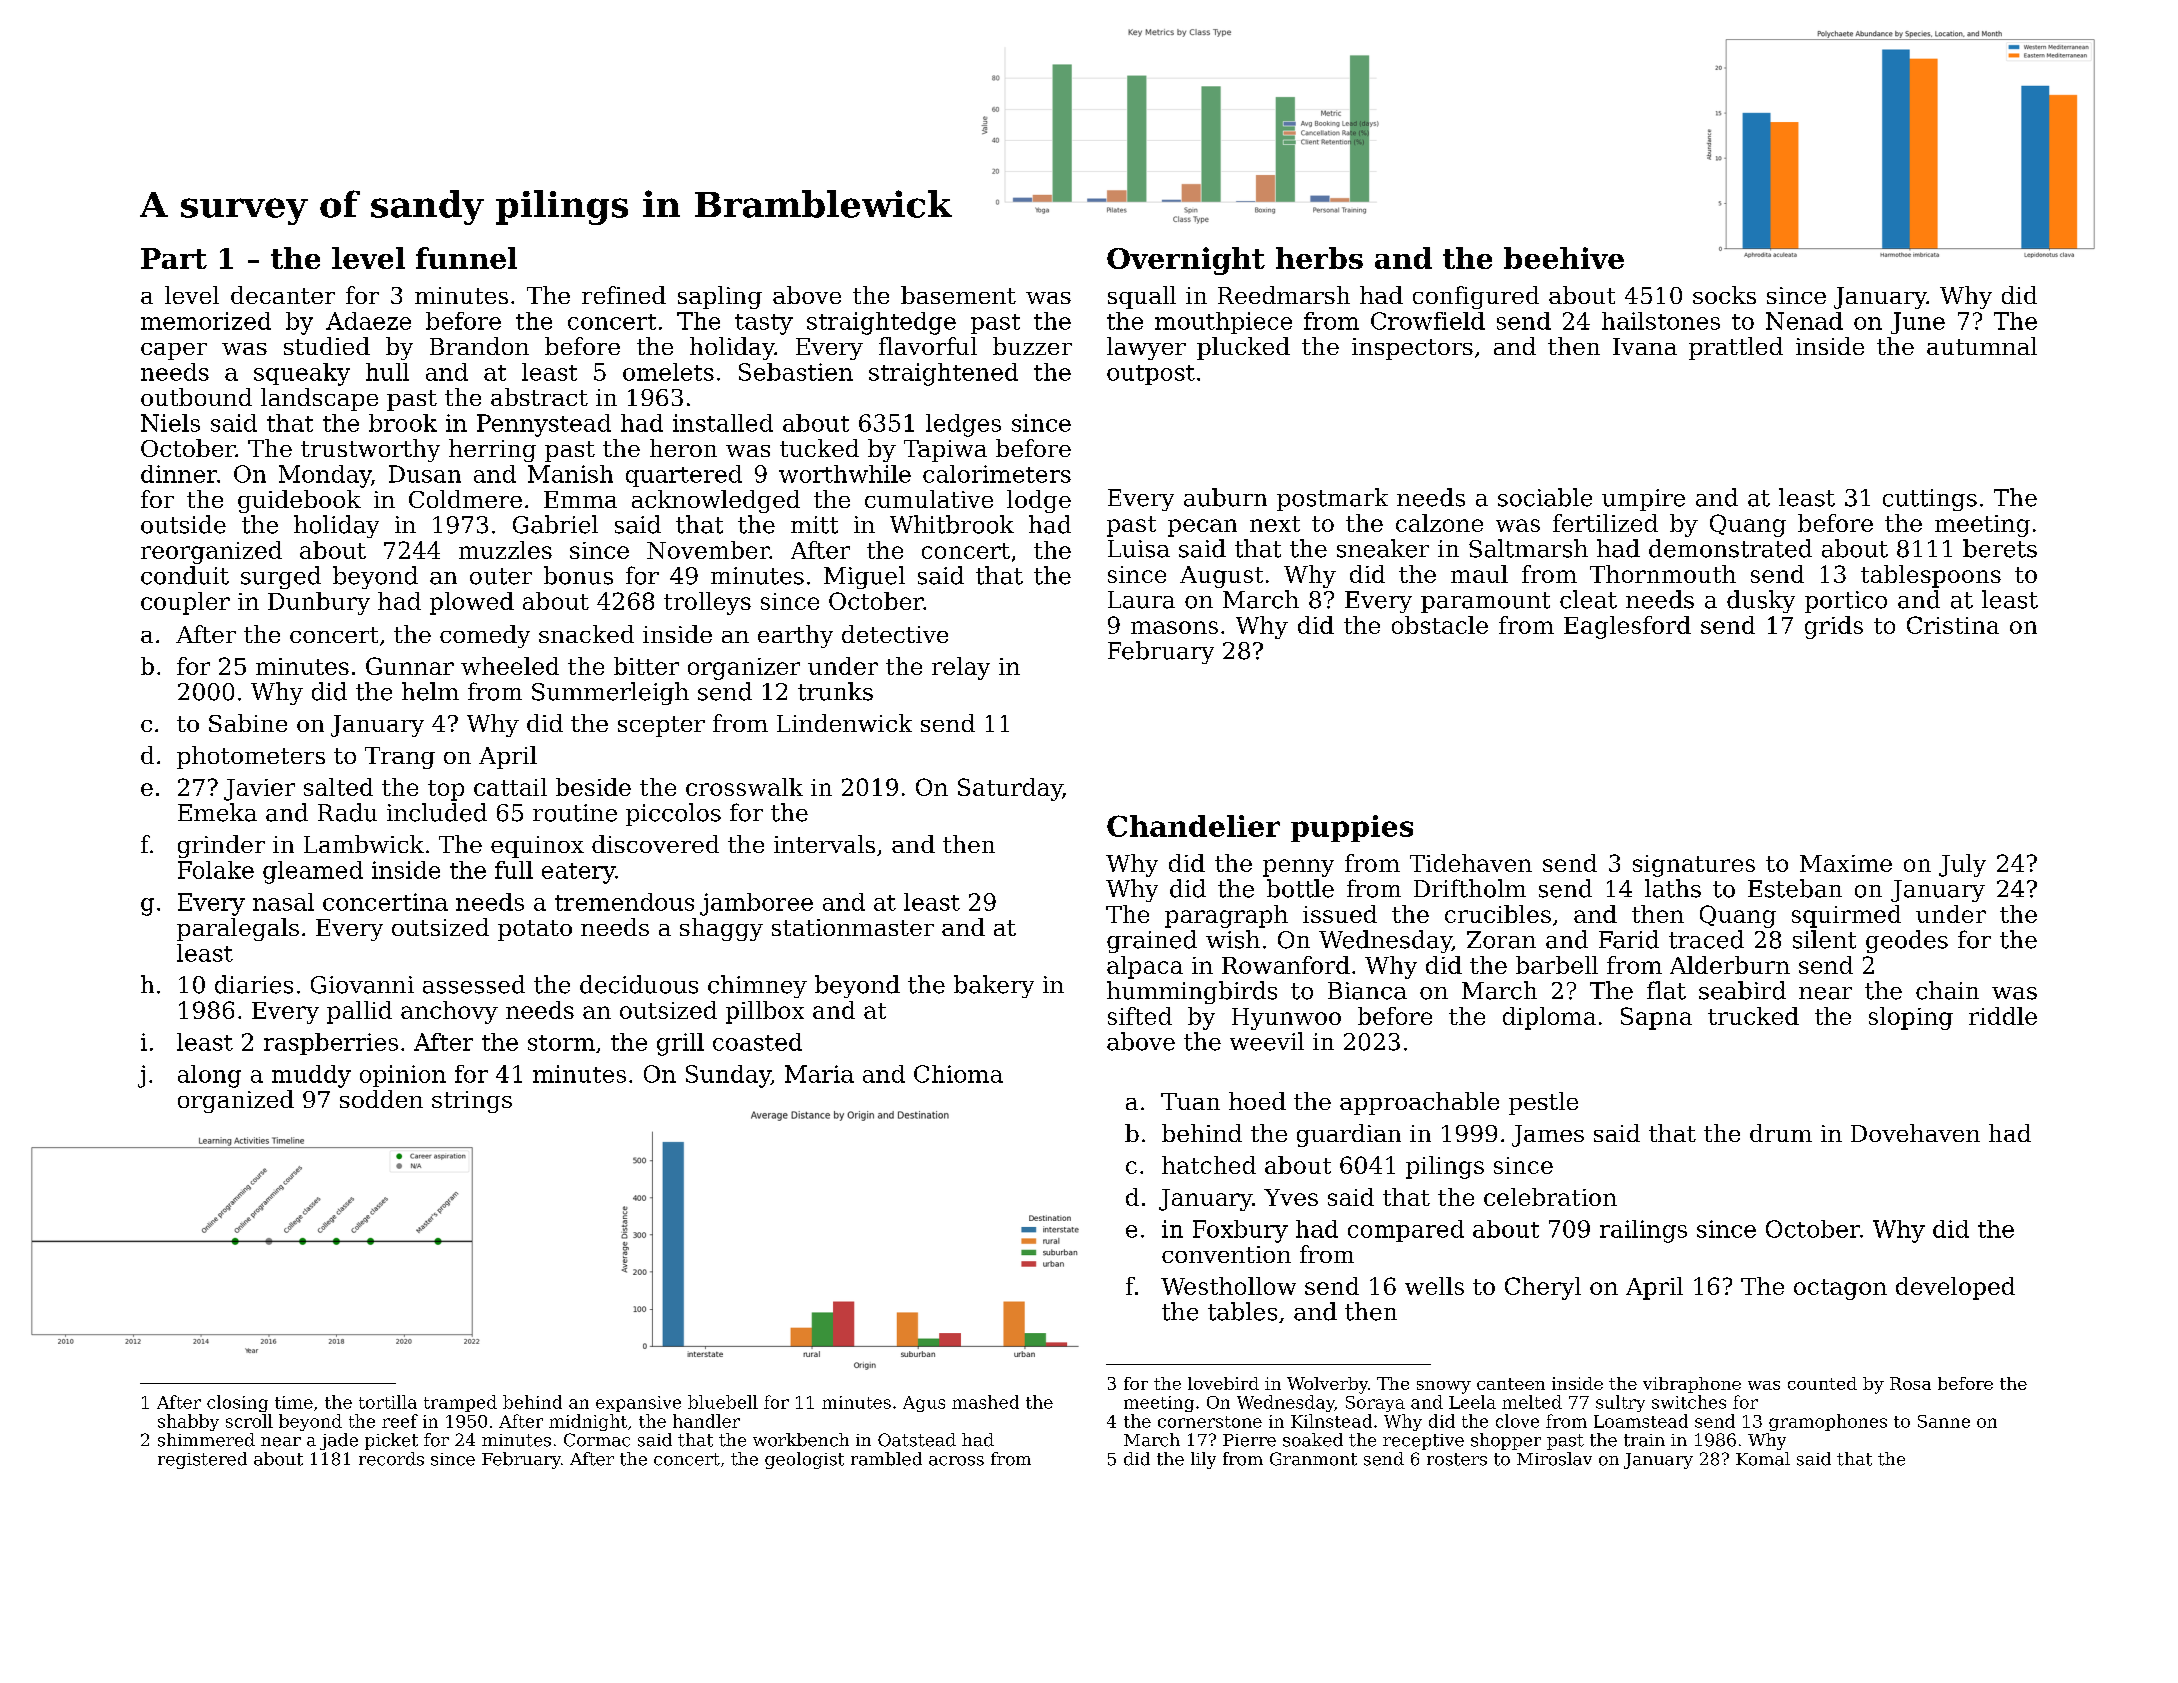  Describe the element at coordinates (668, 372) in the page. I see `omelets` at that location.
